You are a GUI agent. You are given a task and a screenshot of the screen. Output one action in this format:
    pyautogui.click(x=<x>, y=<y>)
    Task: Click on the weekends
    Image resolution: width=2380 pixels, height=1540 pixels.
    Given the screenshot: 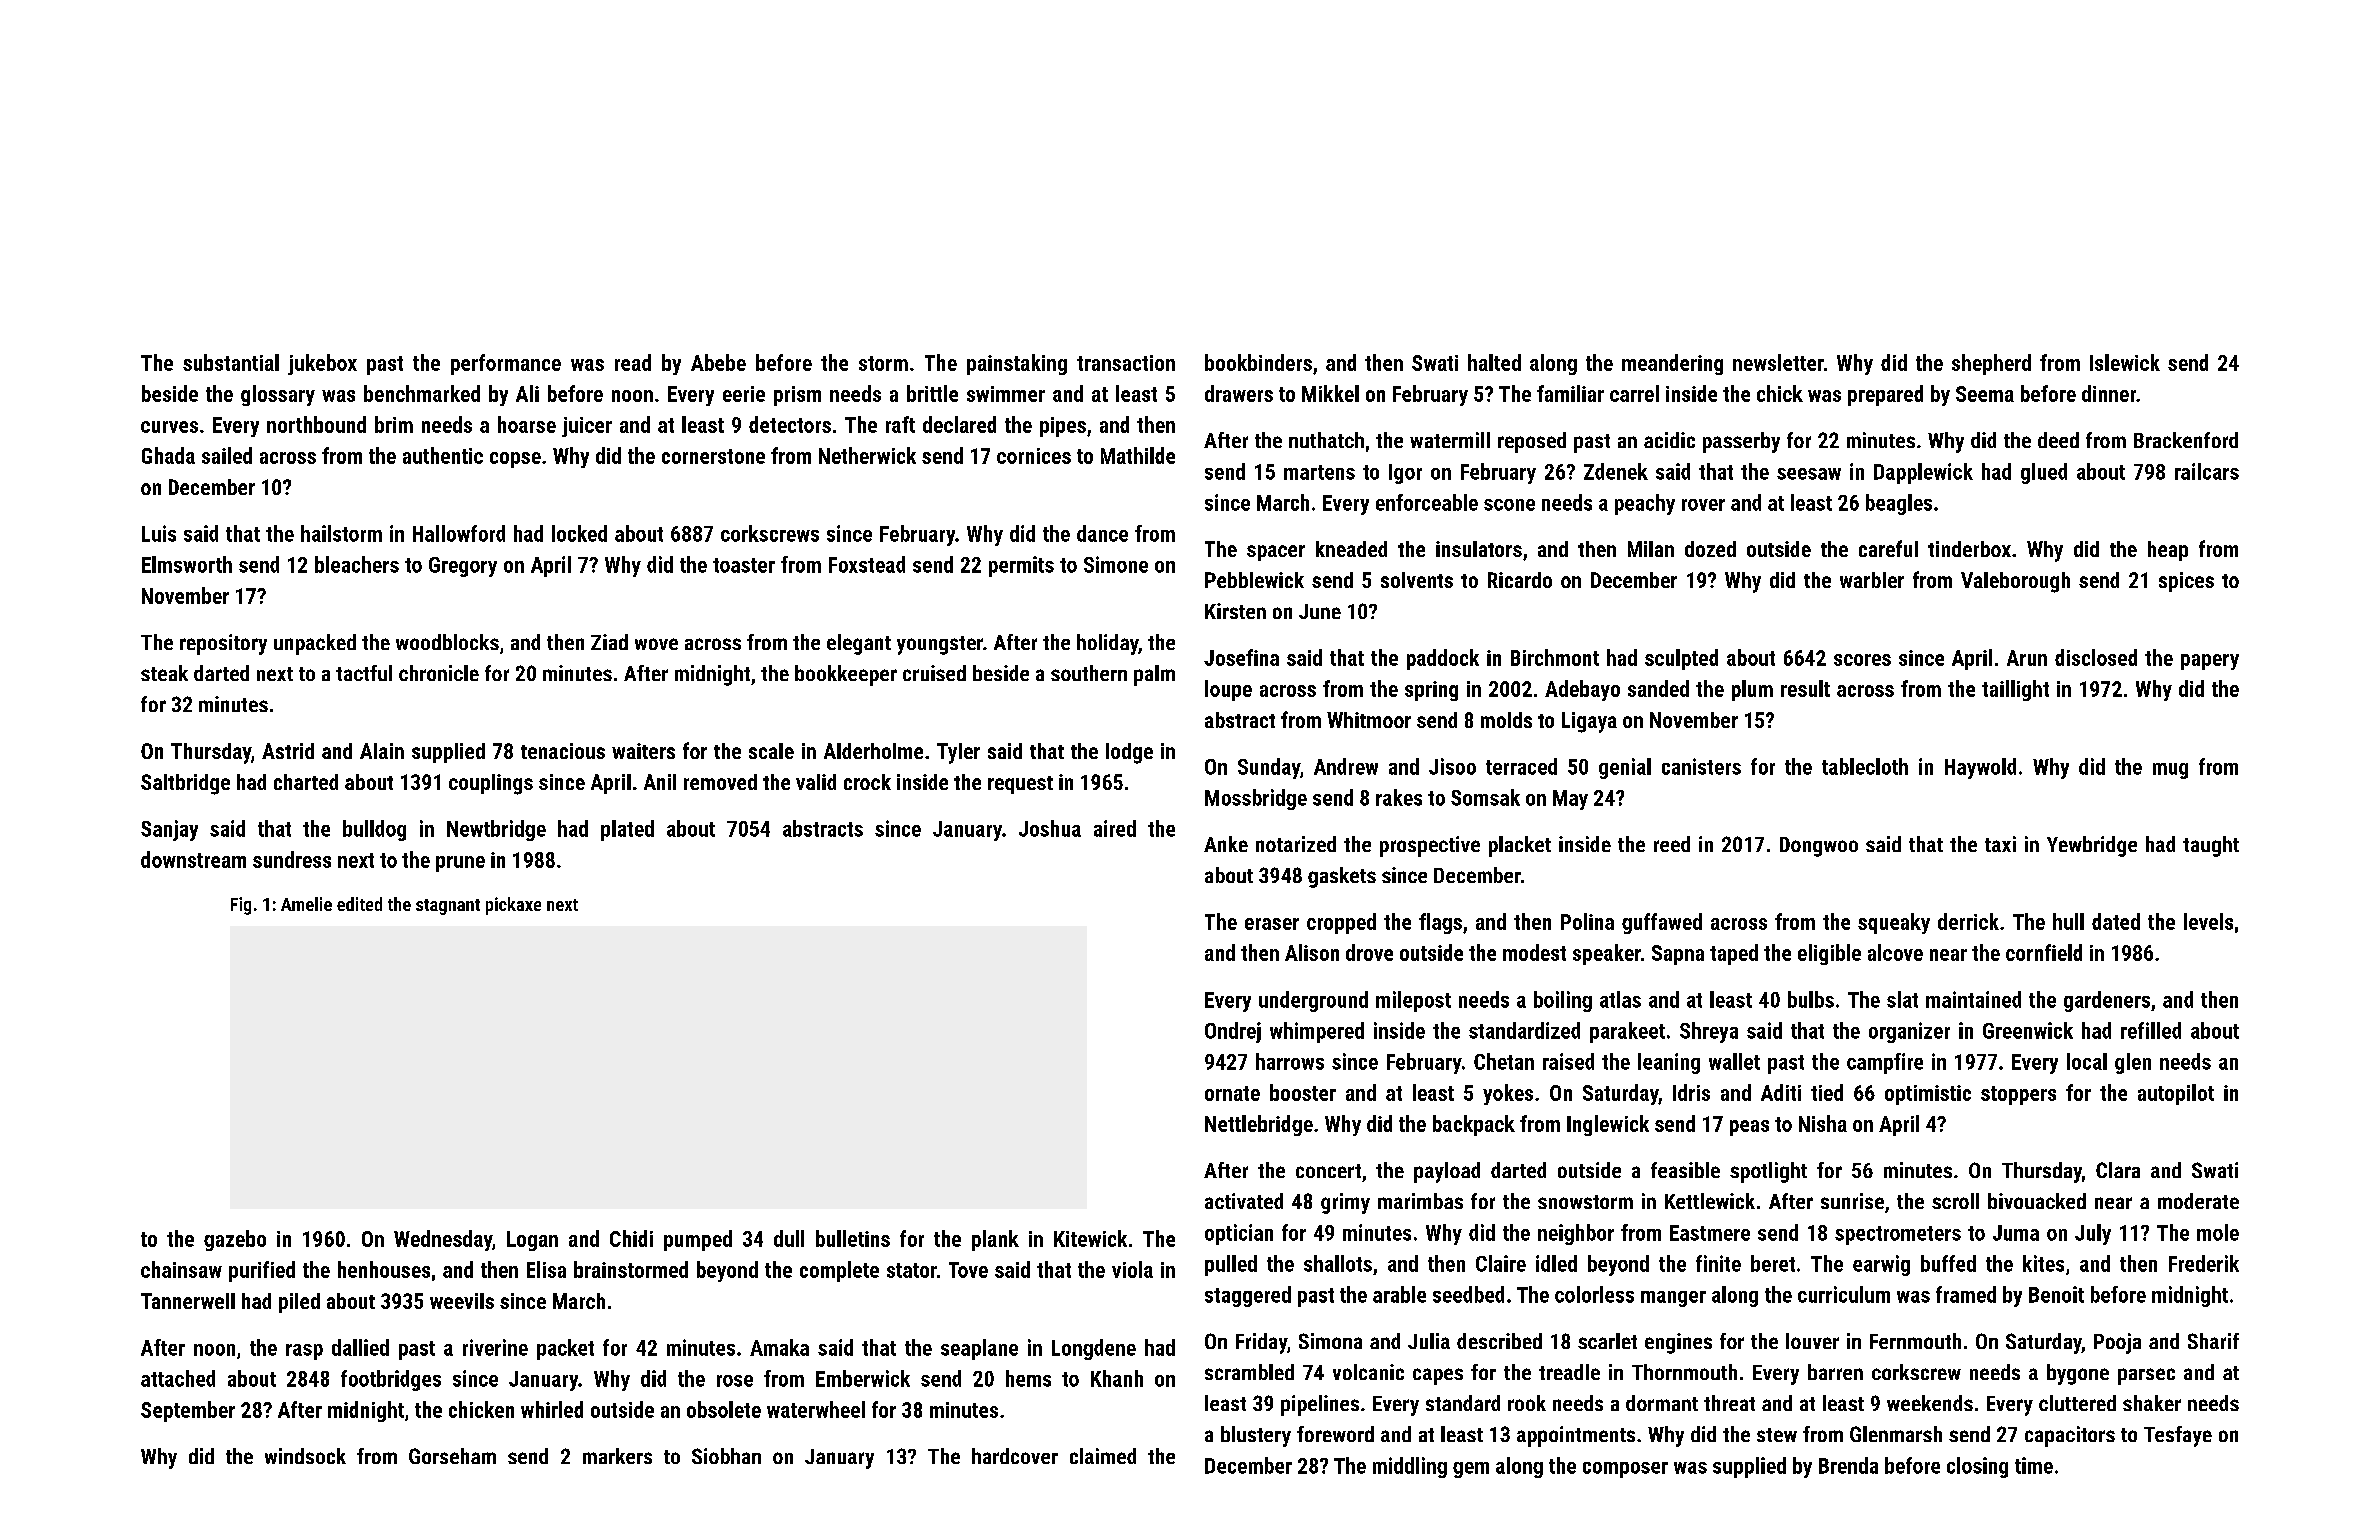 What is the action you would take?
    pyautogui.click(x=1930, y=1403)
